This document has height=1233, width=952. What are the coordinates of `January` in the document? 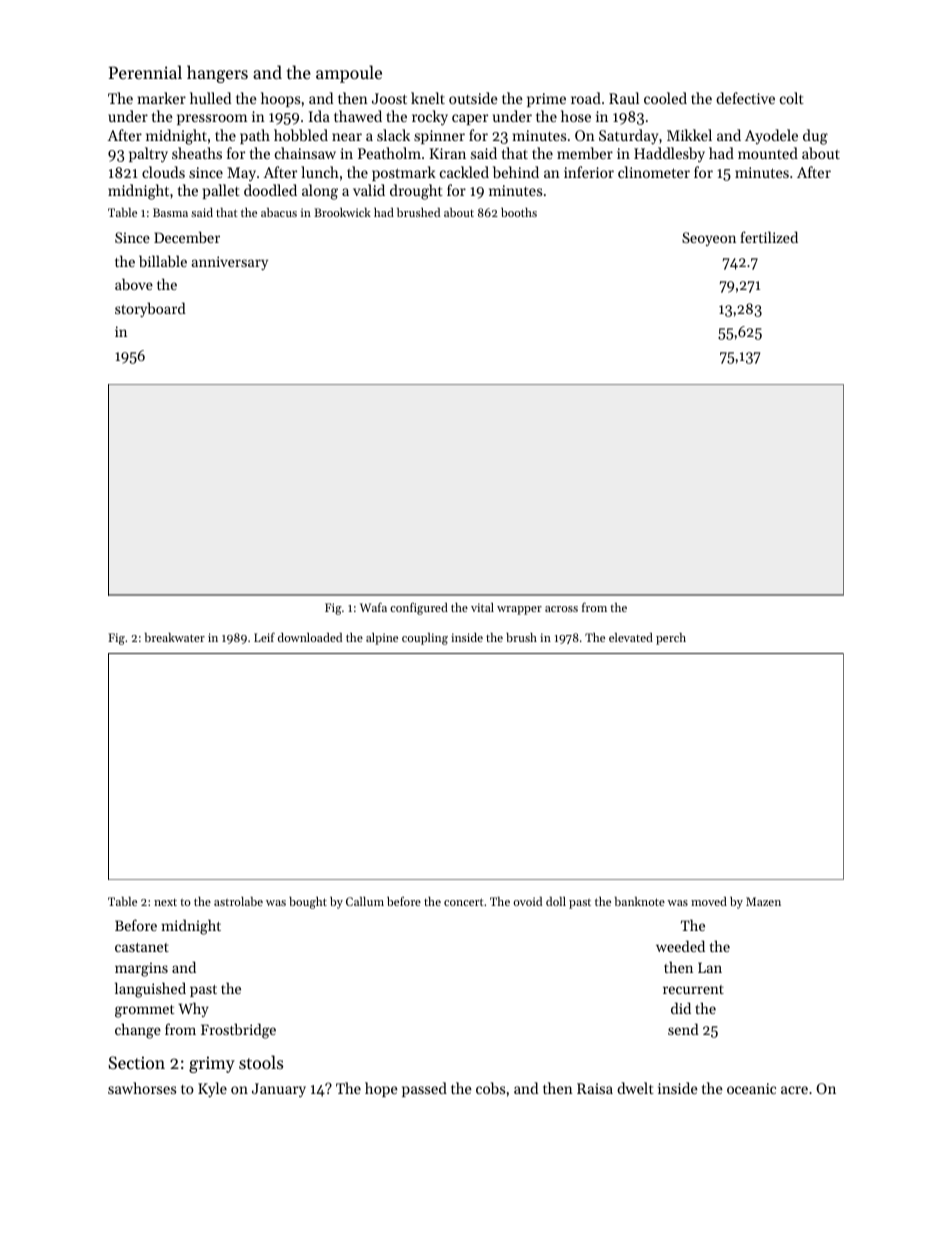 It's located at (279, 1090).
